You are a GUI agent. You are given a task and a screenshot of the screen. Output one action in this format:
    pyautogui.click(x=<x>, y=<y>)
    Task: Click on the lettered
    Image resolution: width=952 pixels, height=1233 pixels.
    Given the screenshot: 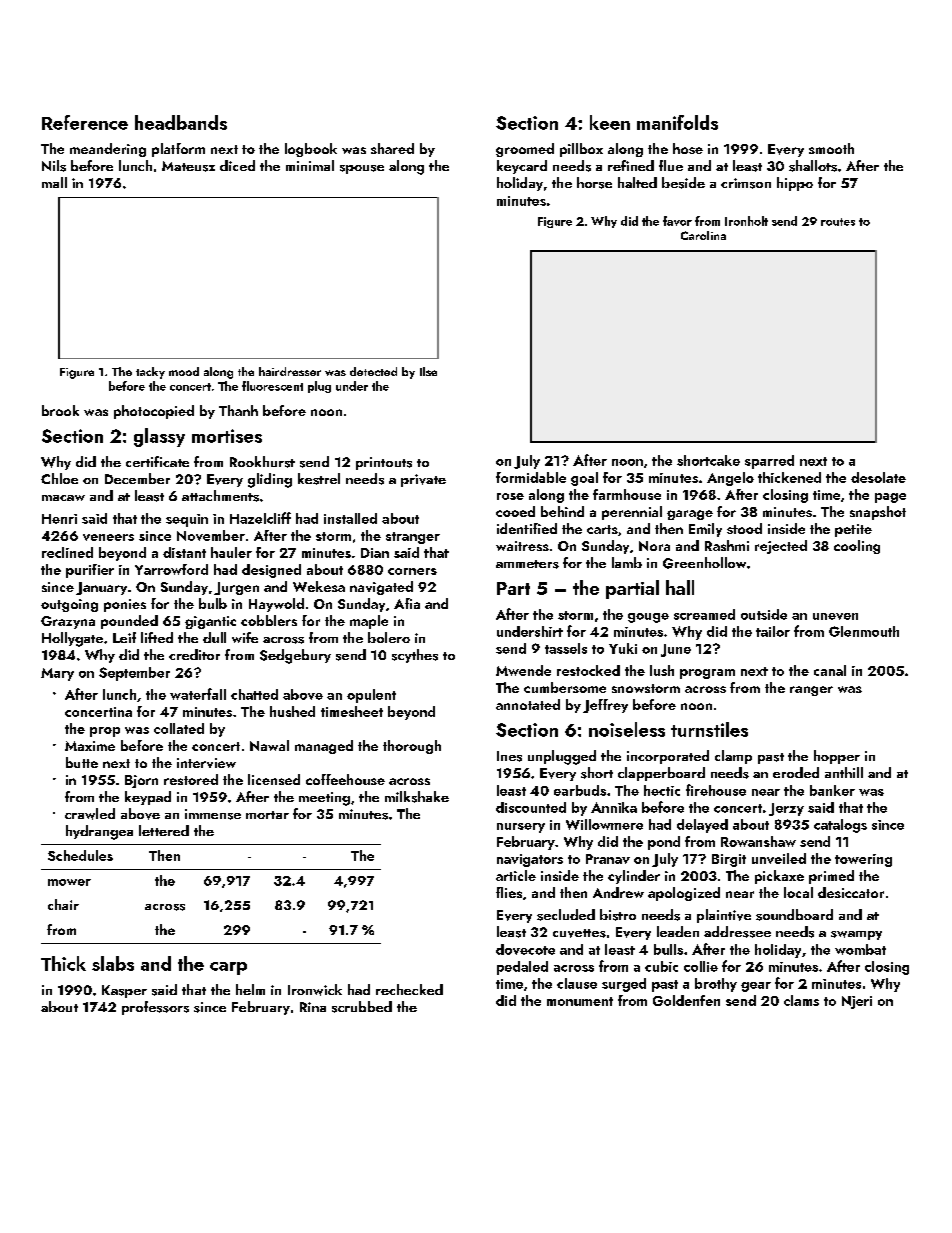 What is the action you would take?
    pyautogui.click(x=164, y=830)
